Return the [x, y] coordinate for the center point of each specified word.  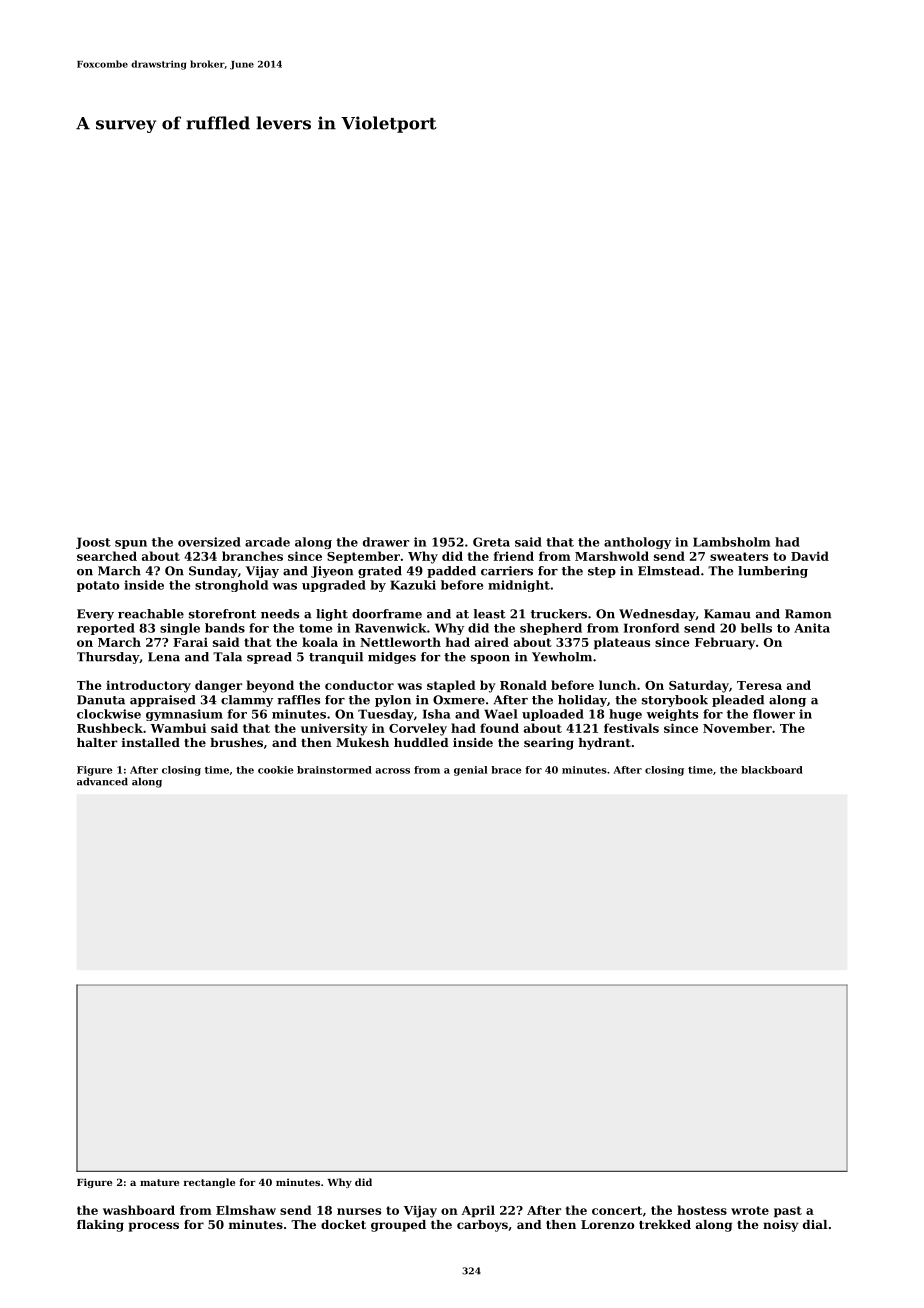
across [392, 771]
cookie [275, 770]
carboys [482, 1226]
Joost [93, 543]
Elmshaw [246, 1210]
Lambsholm [731, 542]
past [788, 1212]
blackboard [772, 770]
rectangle [209, 1183]
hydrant [605, 744]
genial [471, 771]
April [478, 1211]
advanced [102, 782]
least [490, 614]
